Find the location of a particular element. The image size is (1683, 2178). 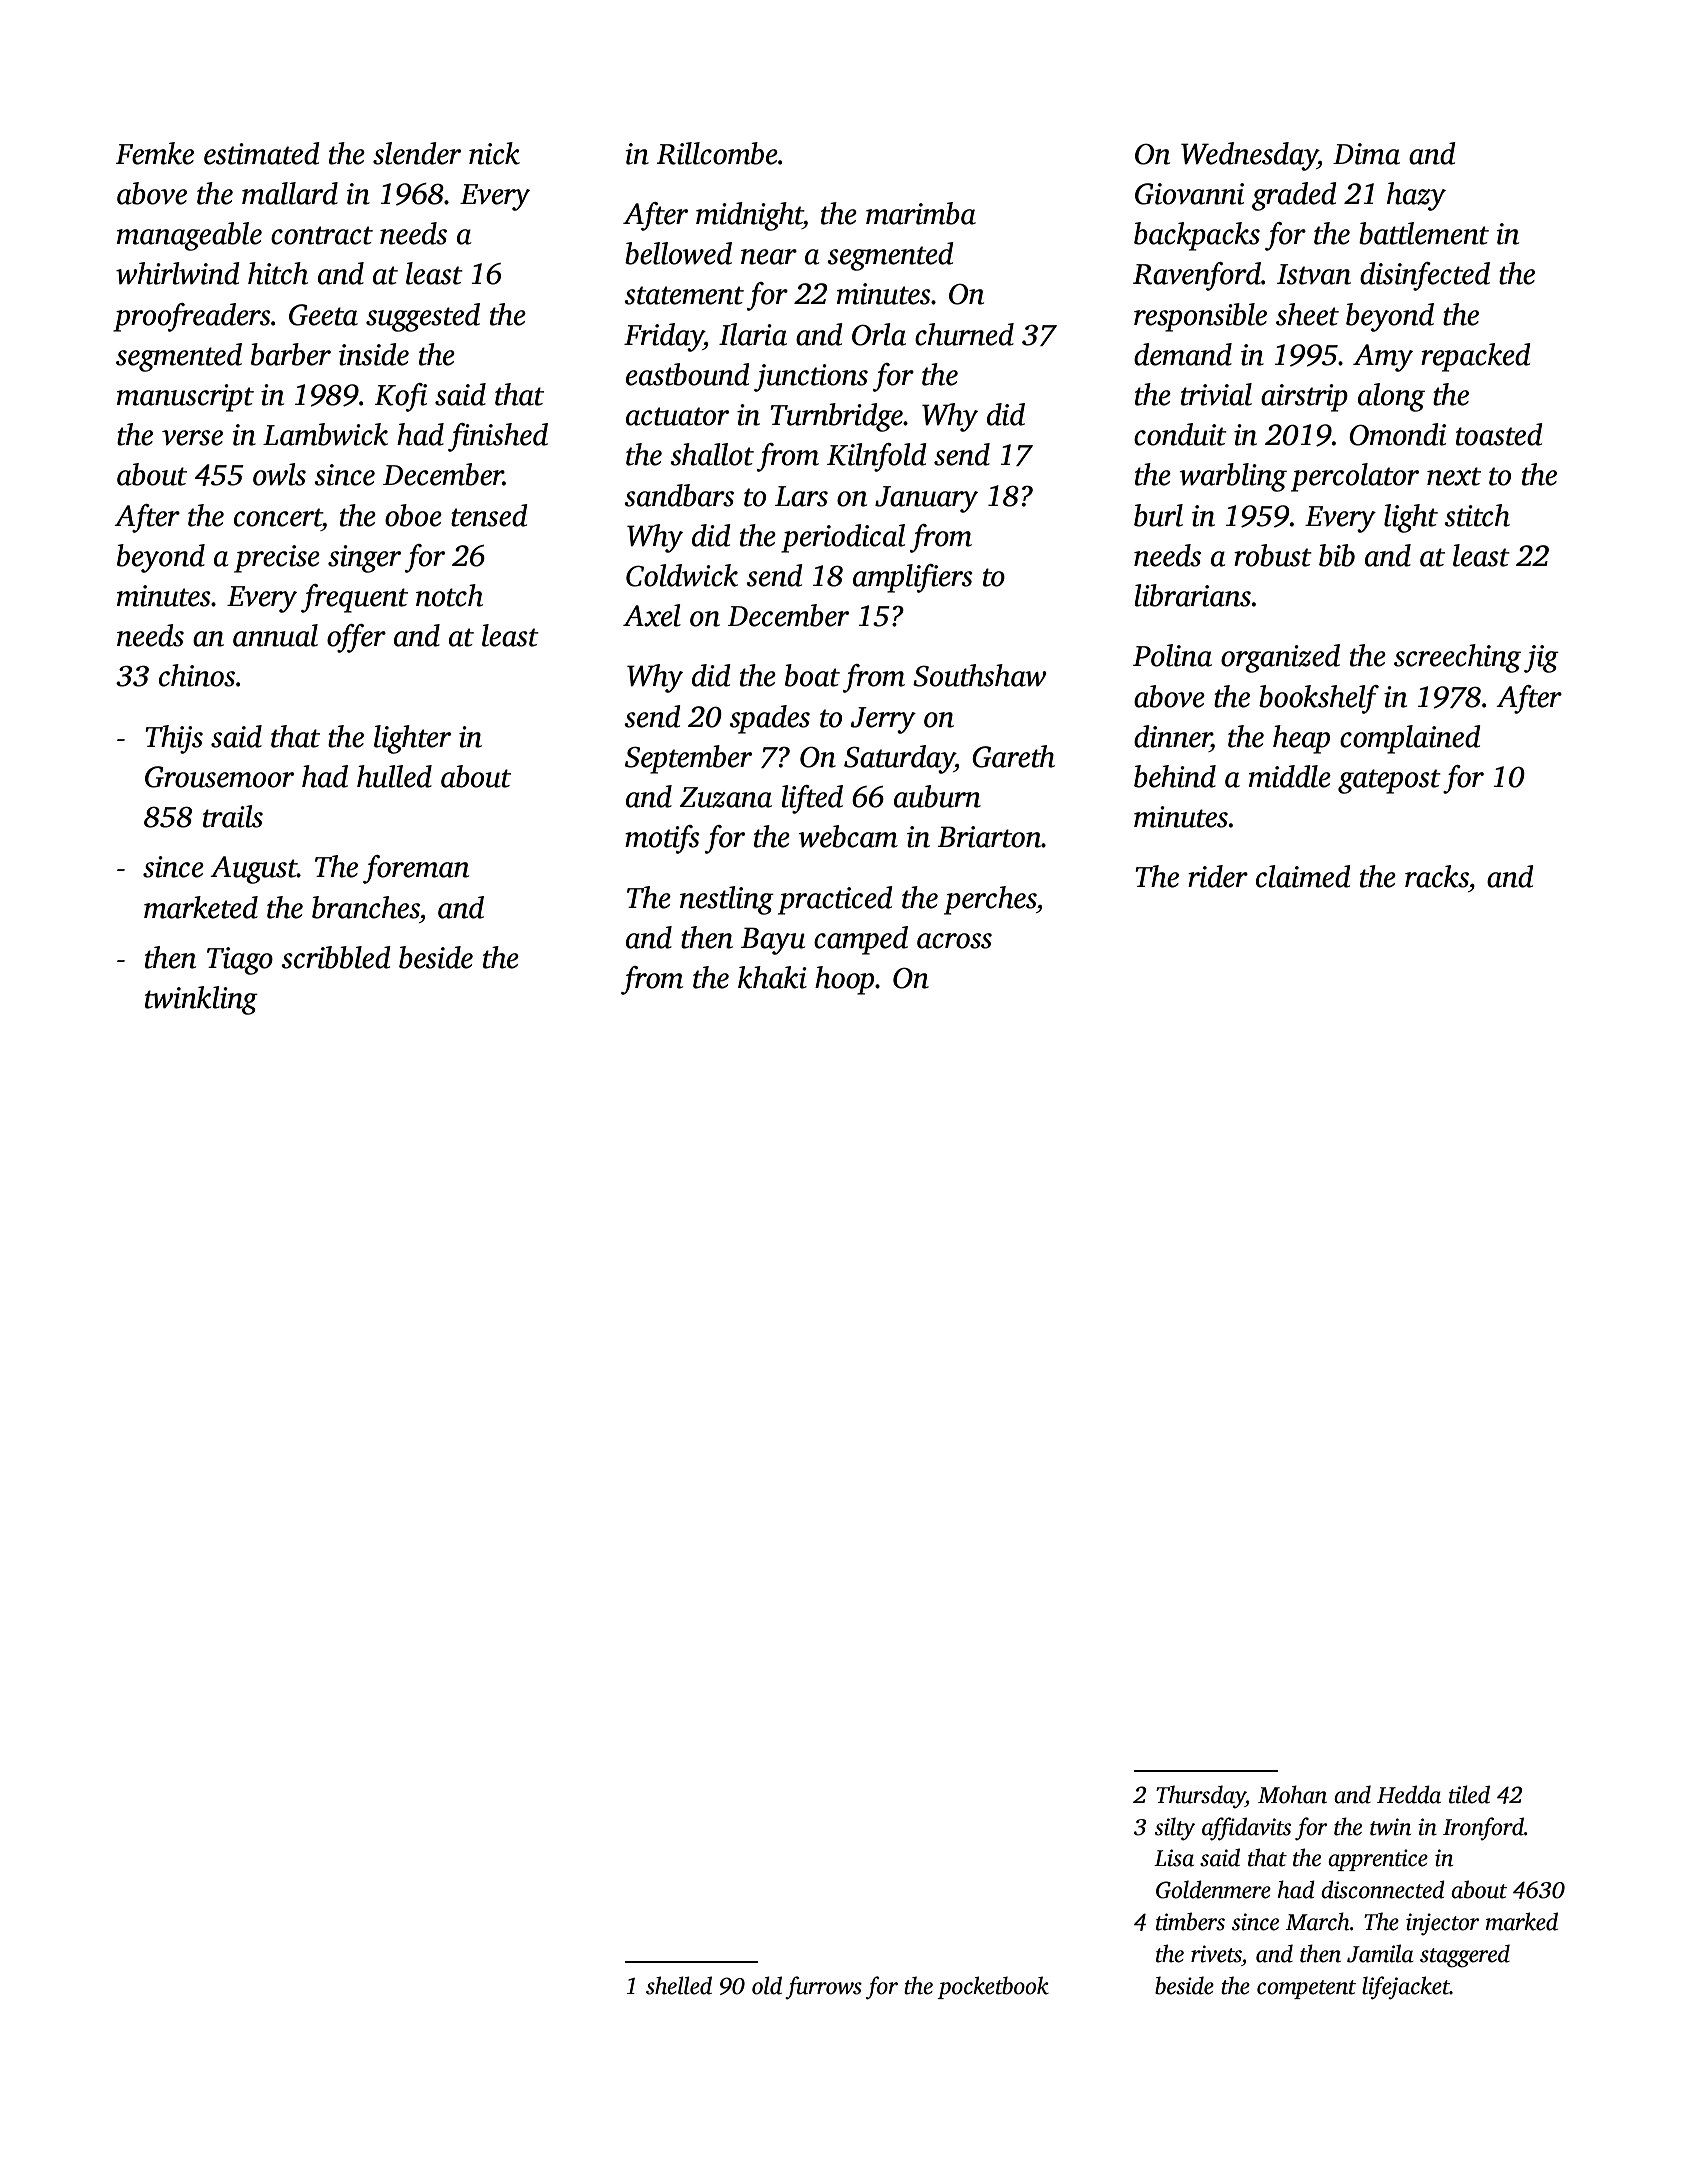

timbers is located at coordinates (1190, 1921).
